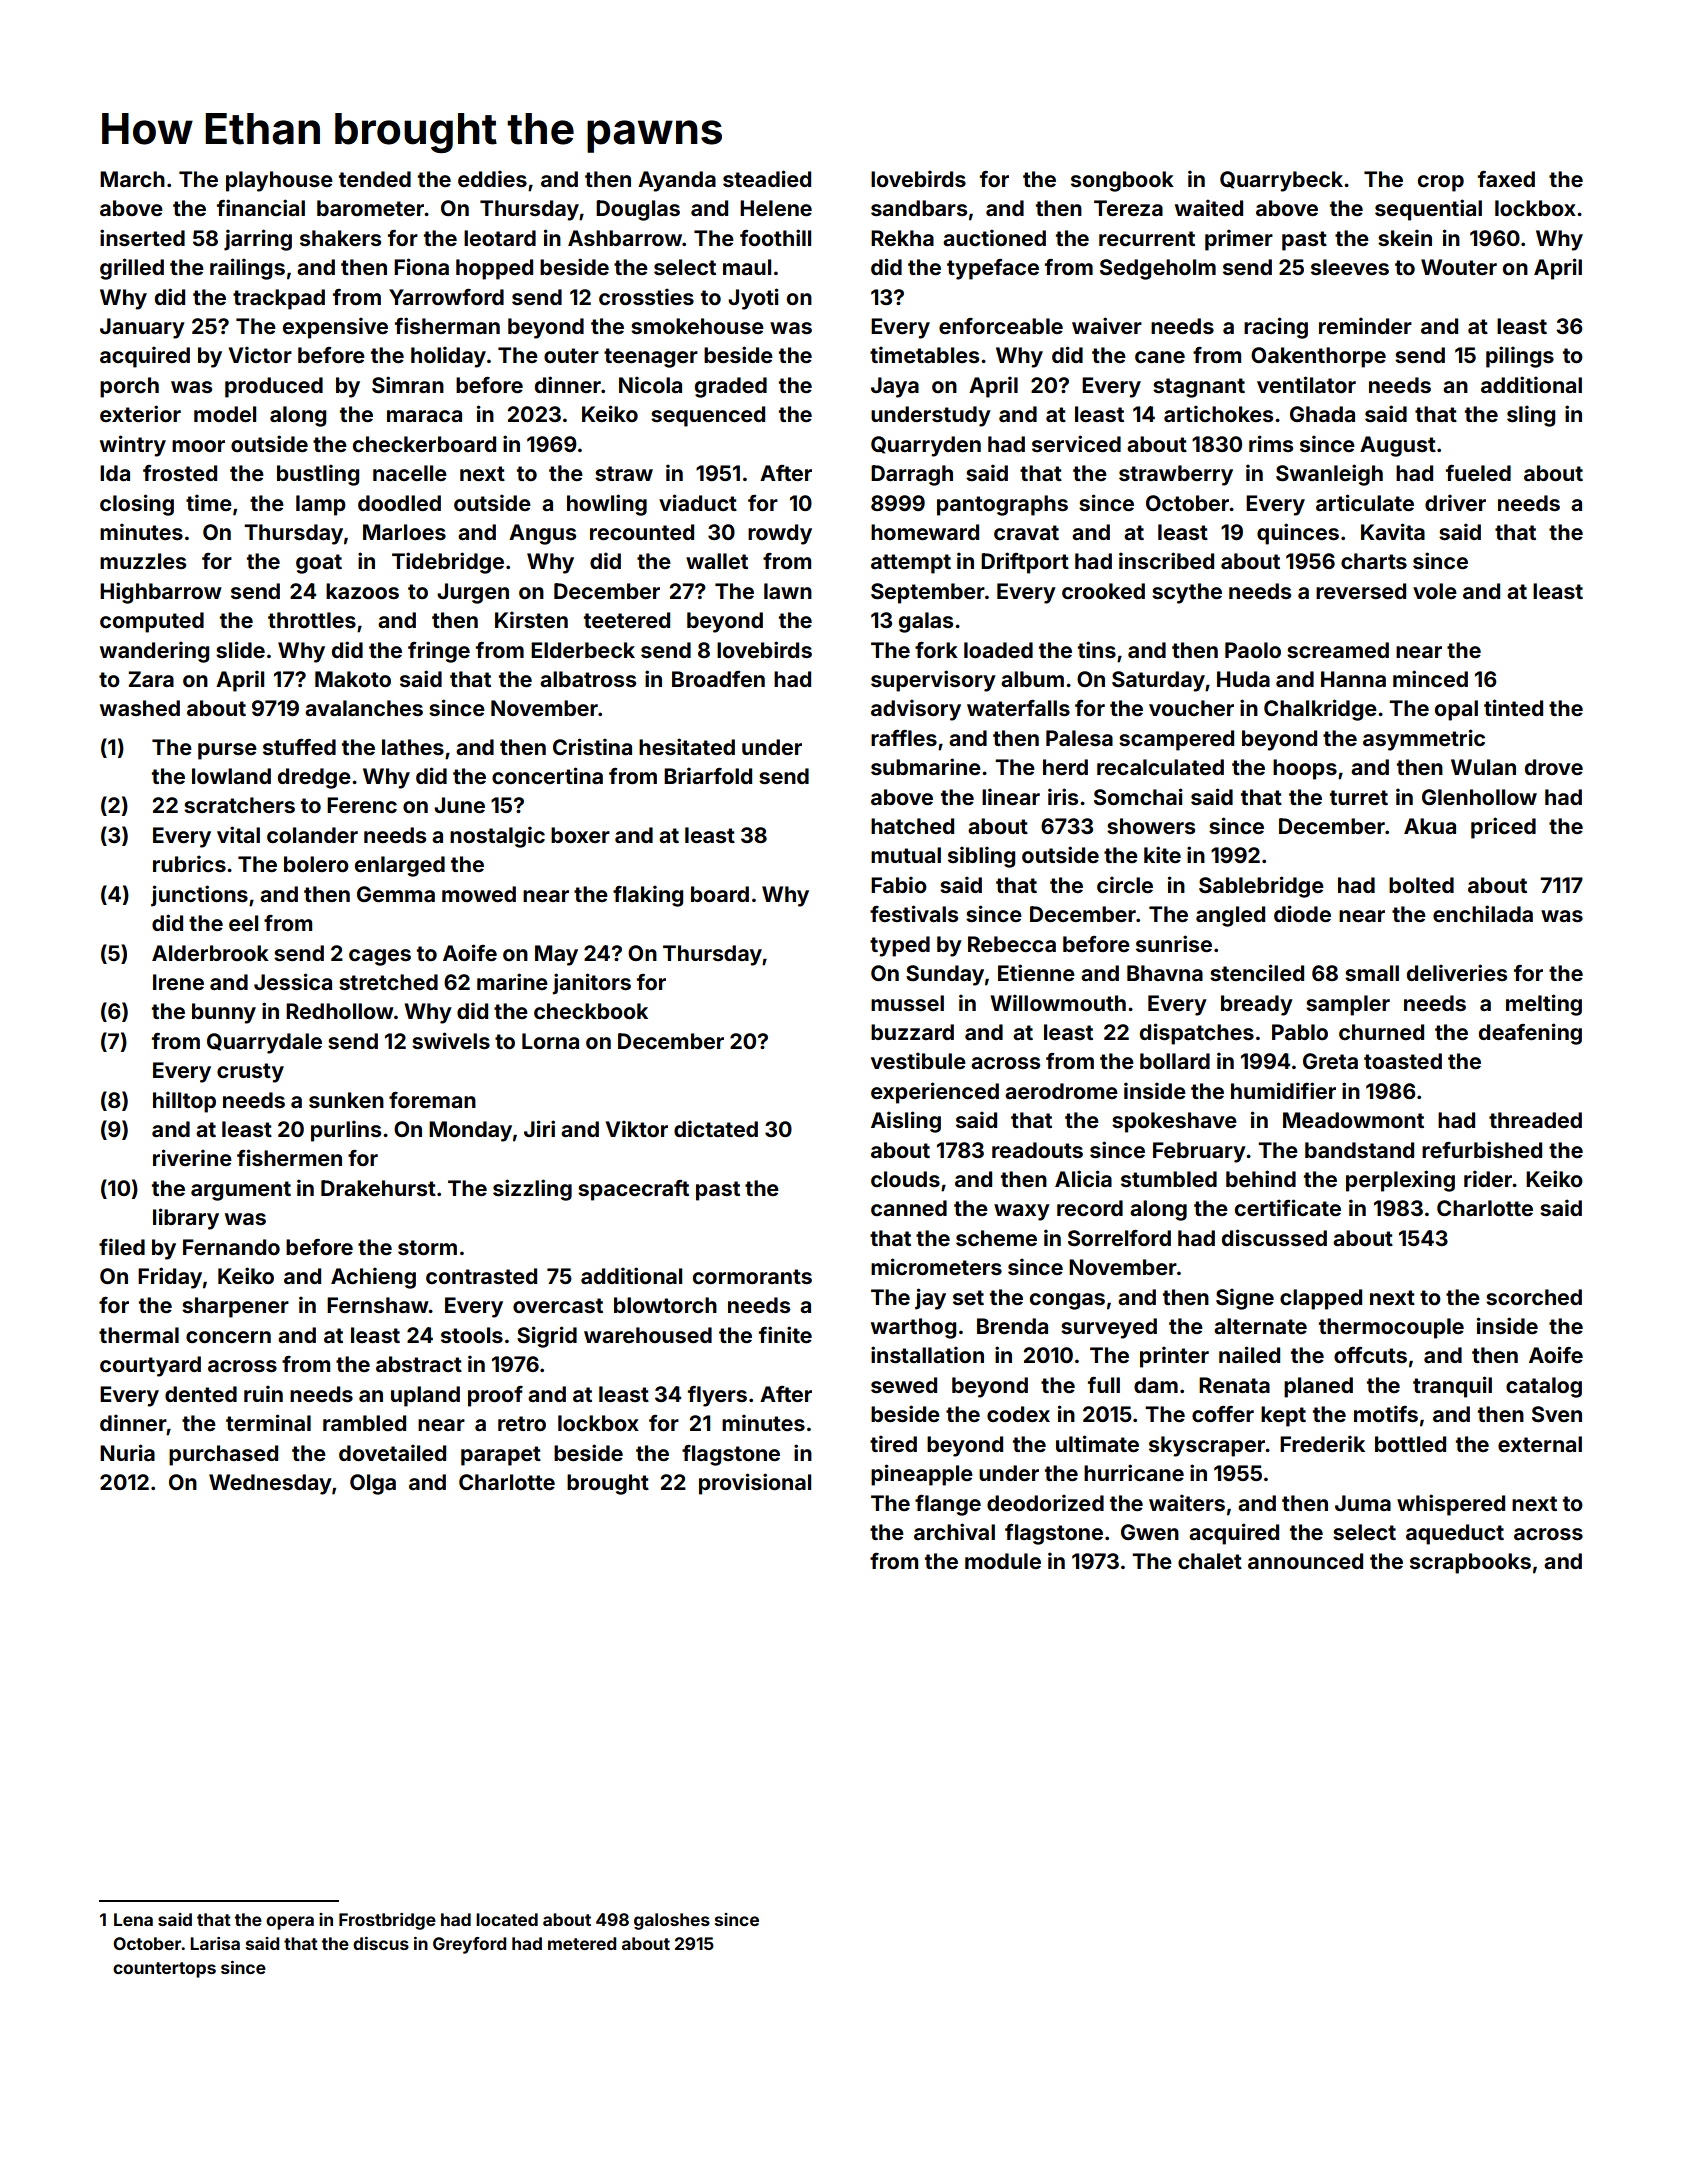 Image resolution: width=1683 pixels, height=2178 pixels. What do you see at coordinates (1281, 181) in the document?
I see `Quarrybeck` at bounding box center [1281, 181].
